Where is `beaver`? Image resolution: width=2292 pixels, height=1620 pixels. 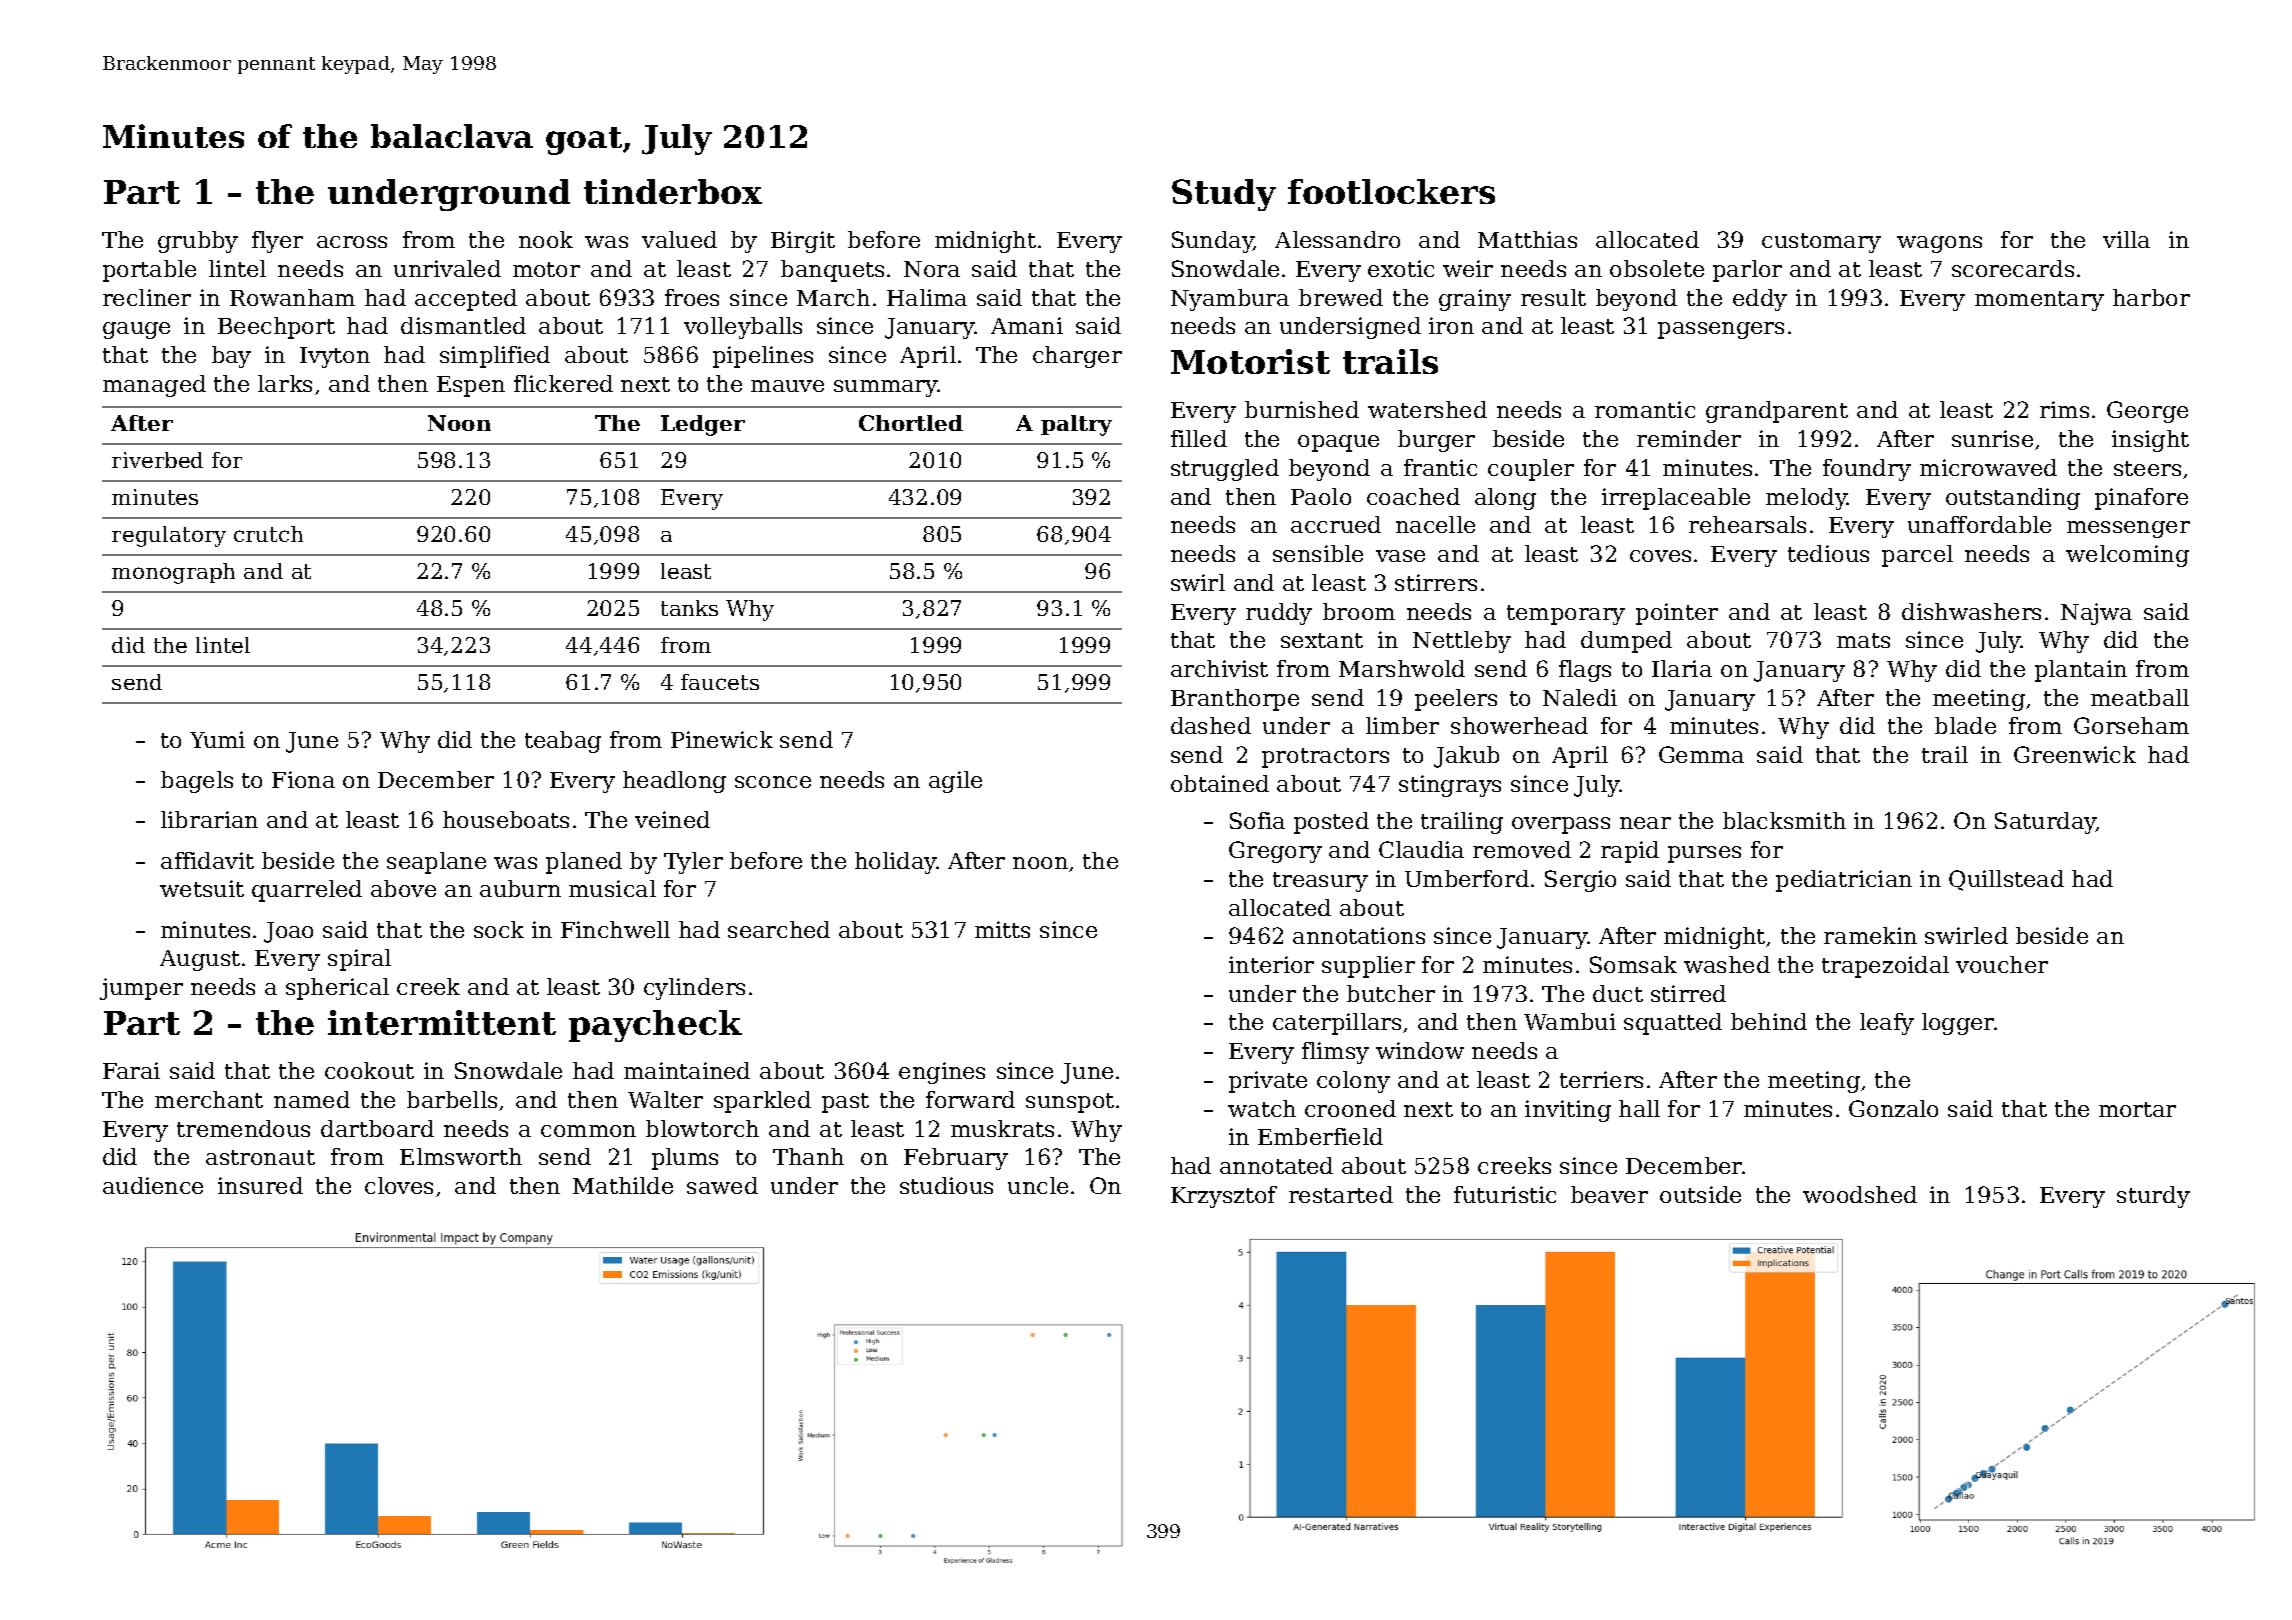 beaver is located at coordinates (1609, 1194).
